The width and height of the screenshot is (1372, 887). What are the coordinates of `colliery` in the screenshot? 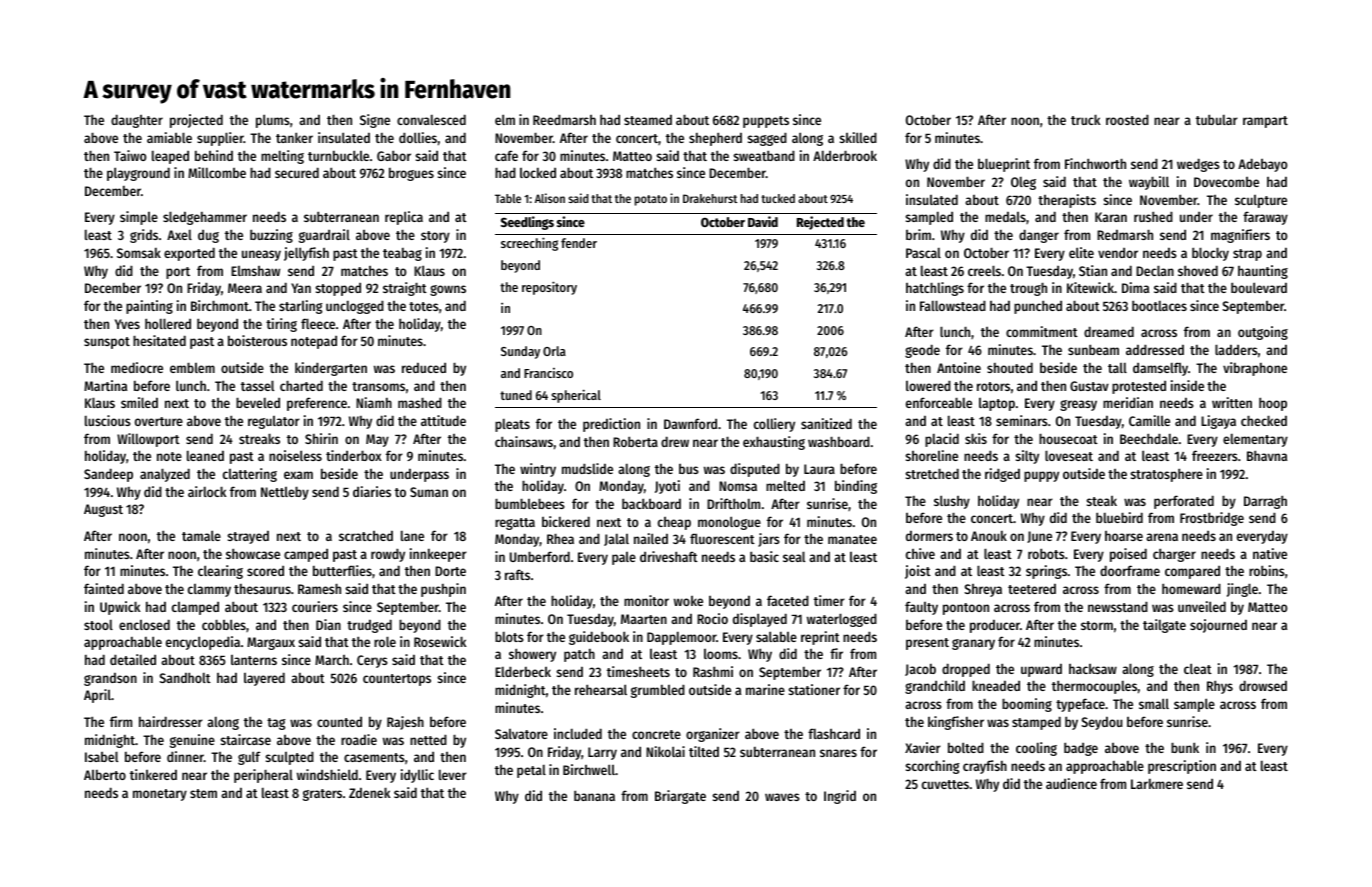 It's located at (774, 425).
